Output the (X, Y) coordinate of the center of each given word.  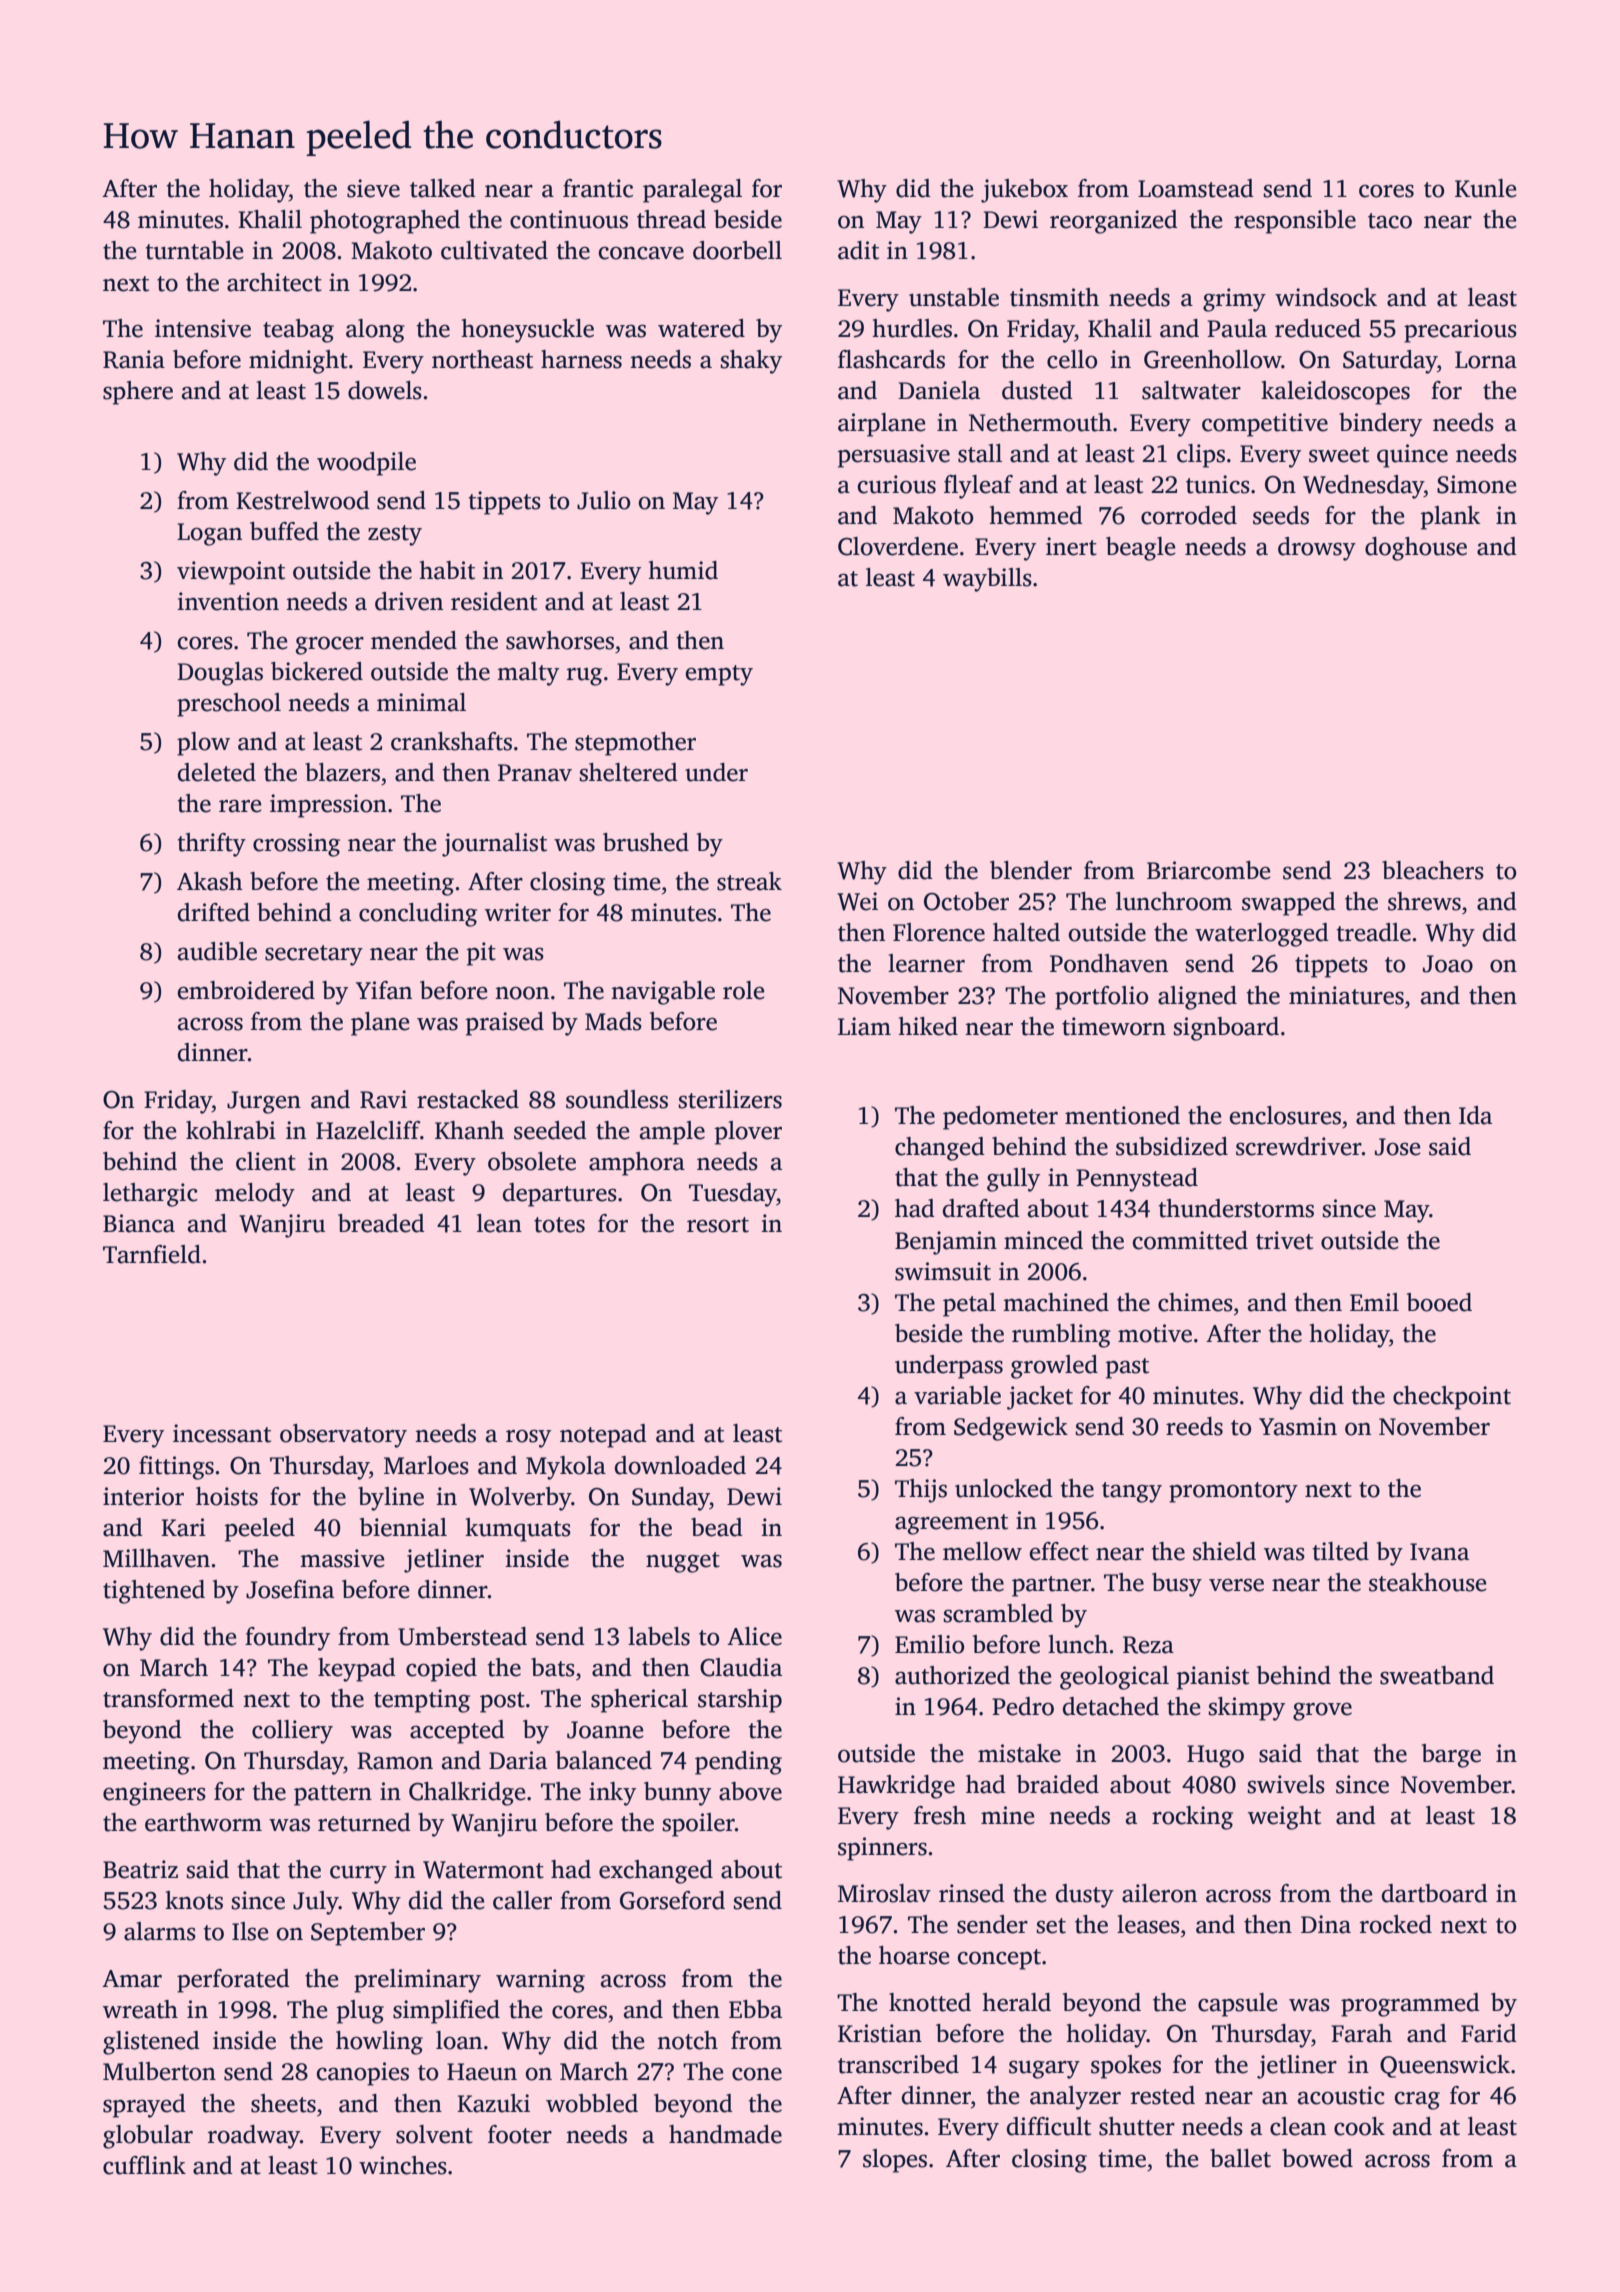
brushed (646, 842)
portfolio (1101, 998)
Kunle (1486, 188)
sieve (373, 188)
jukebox (1024, 191)
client (266, 1161)
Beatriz (140, 1869)
